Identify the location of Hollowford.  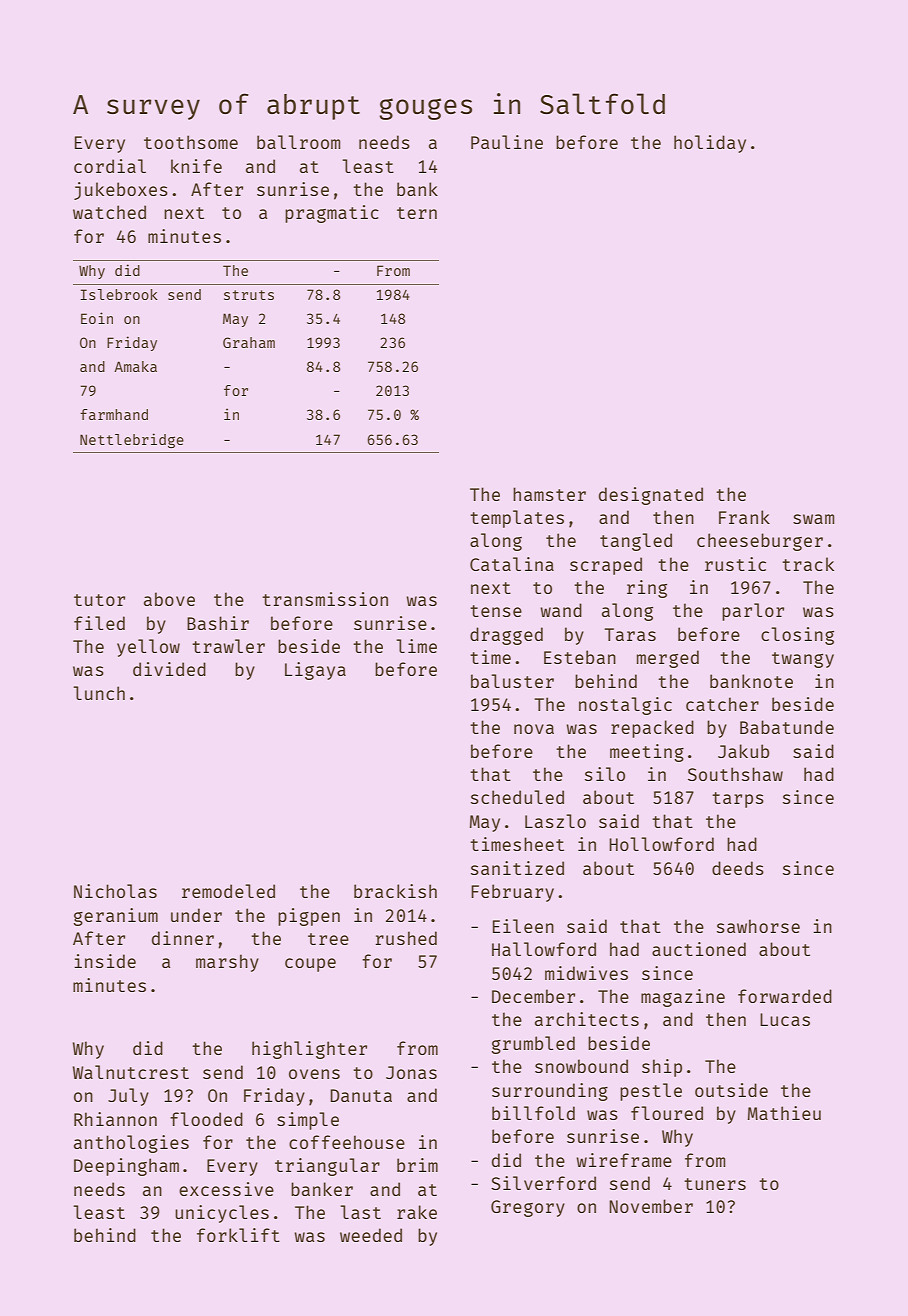
(661, 844).
